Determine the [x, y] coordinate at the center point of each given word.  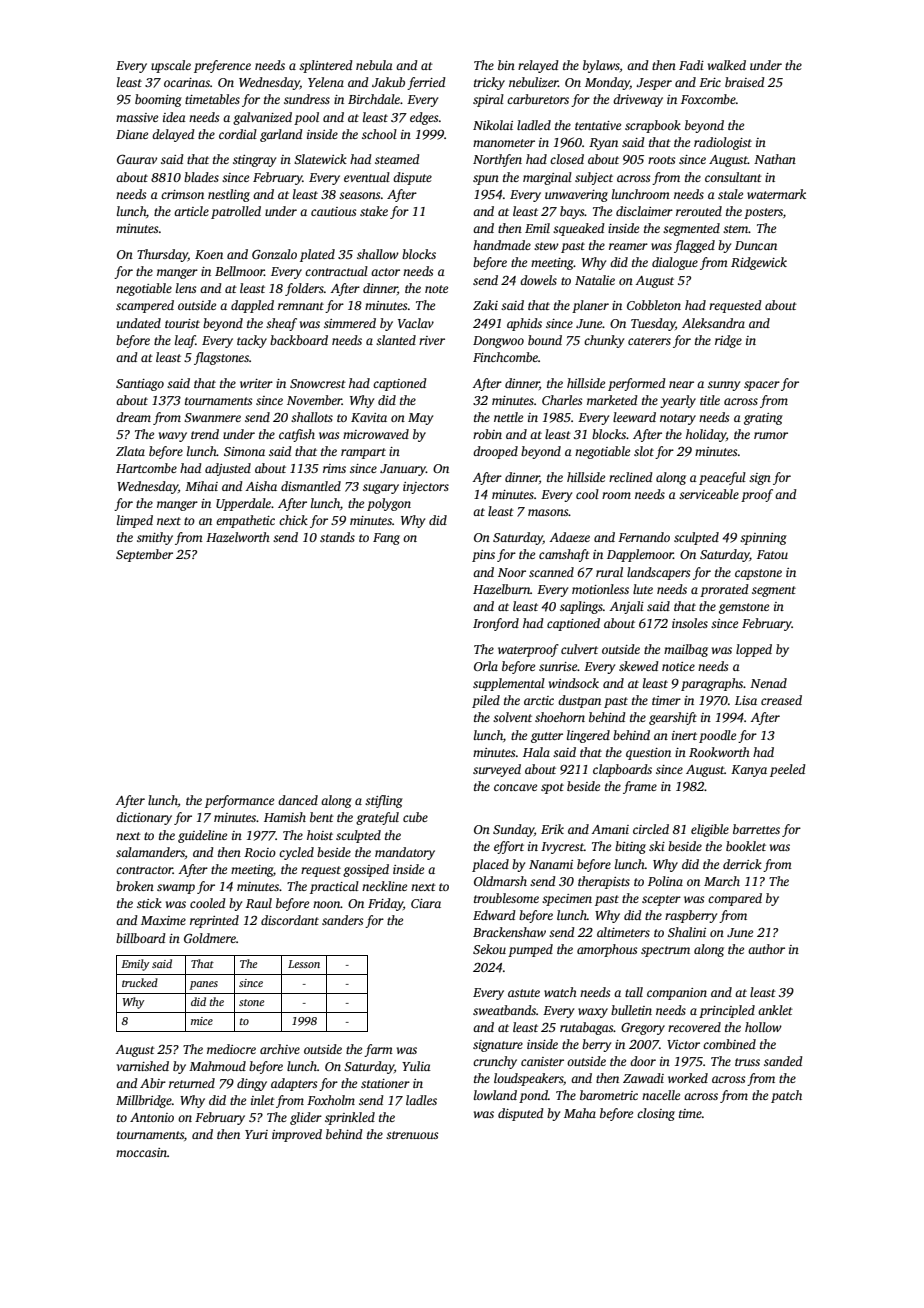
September [144, 555]
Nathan [775, 159]
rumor [771, 435]
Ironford [496, 624]
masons [548, 512]
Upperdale [243, 504]
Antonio [152, 1117]
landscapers [658, 573]
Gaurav [137, 159]
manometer [504, 143]
